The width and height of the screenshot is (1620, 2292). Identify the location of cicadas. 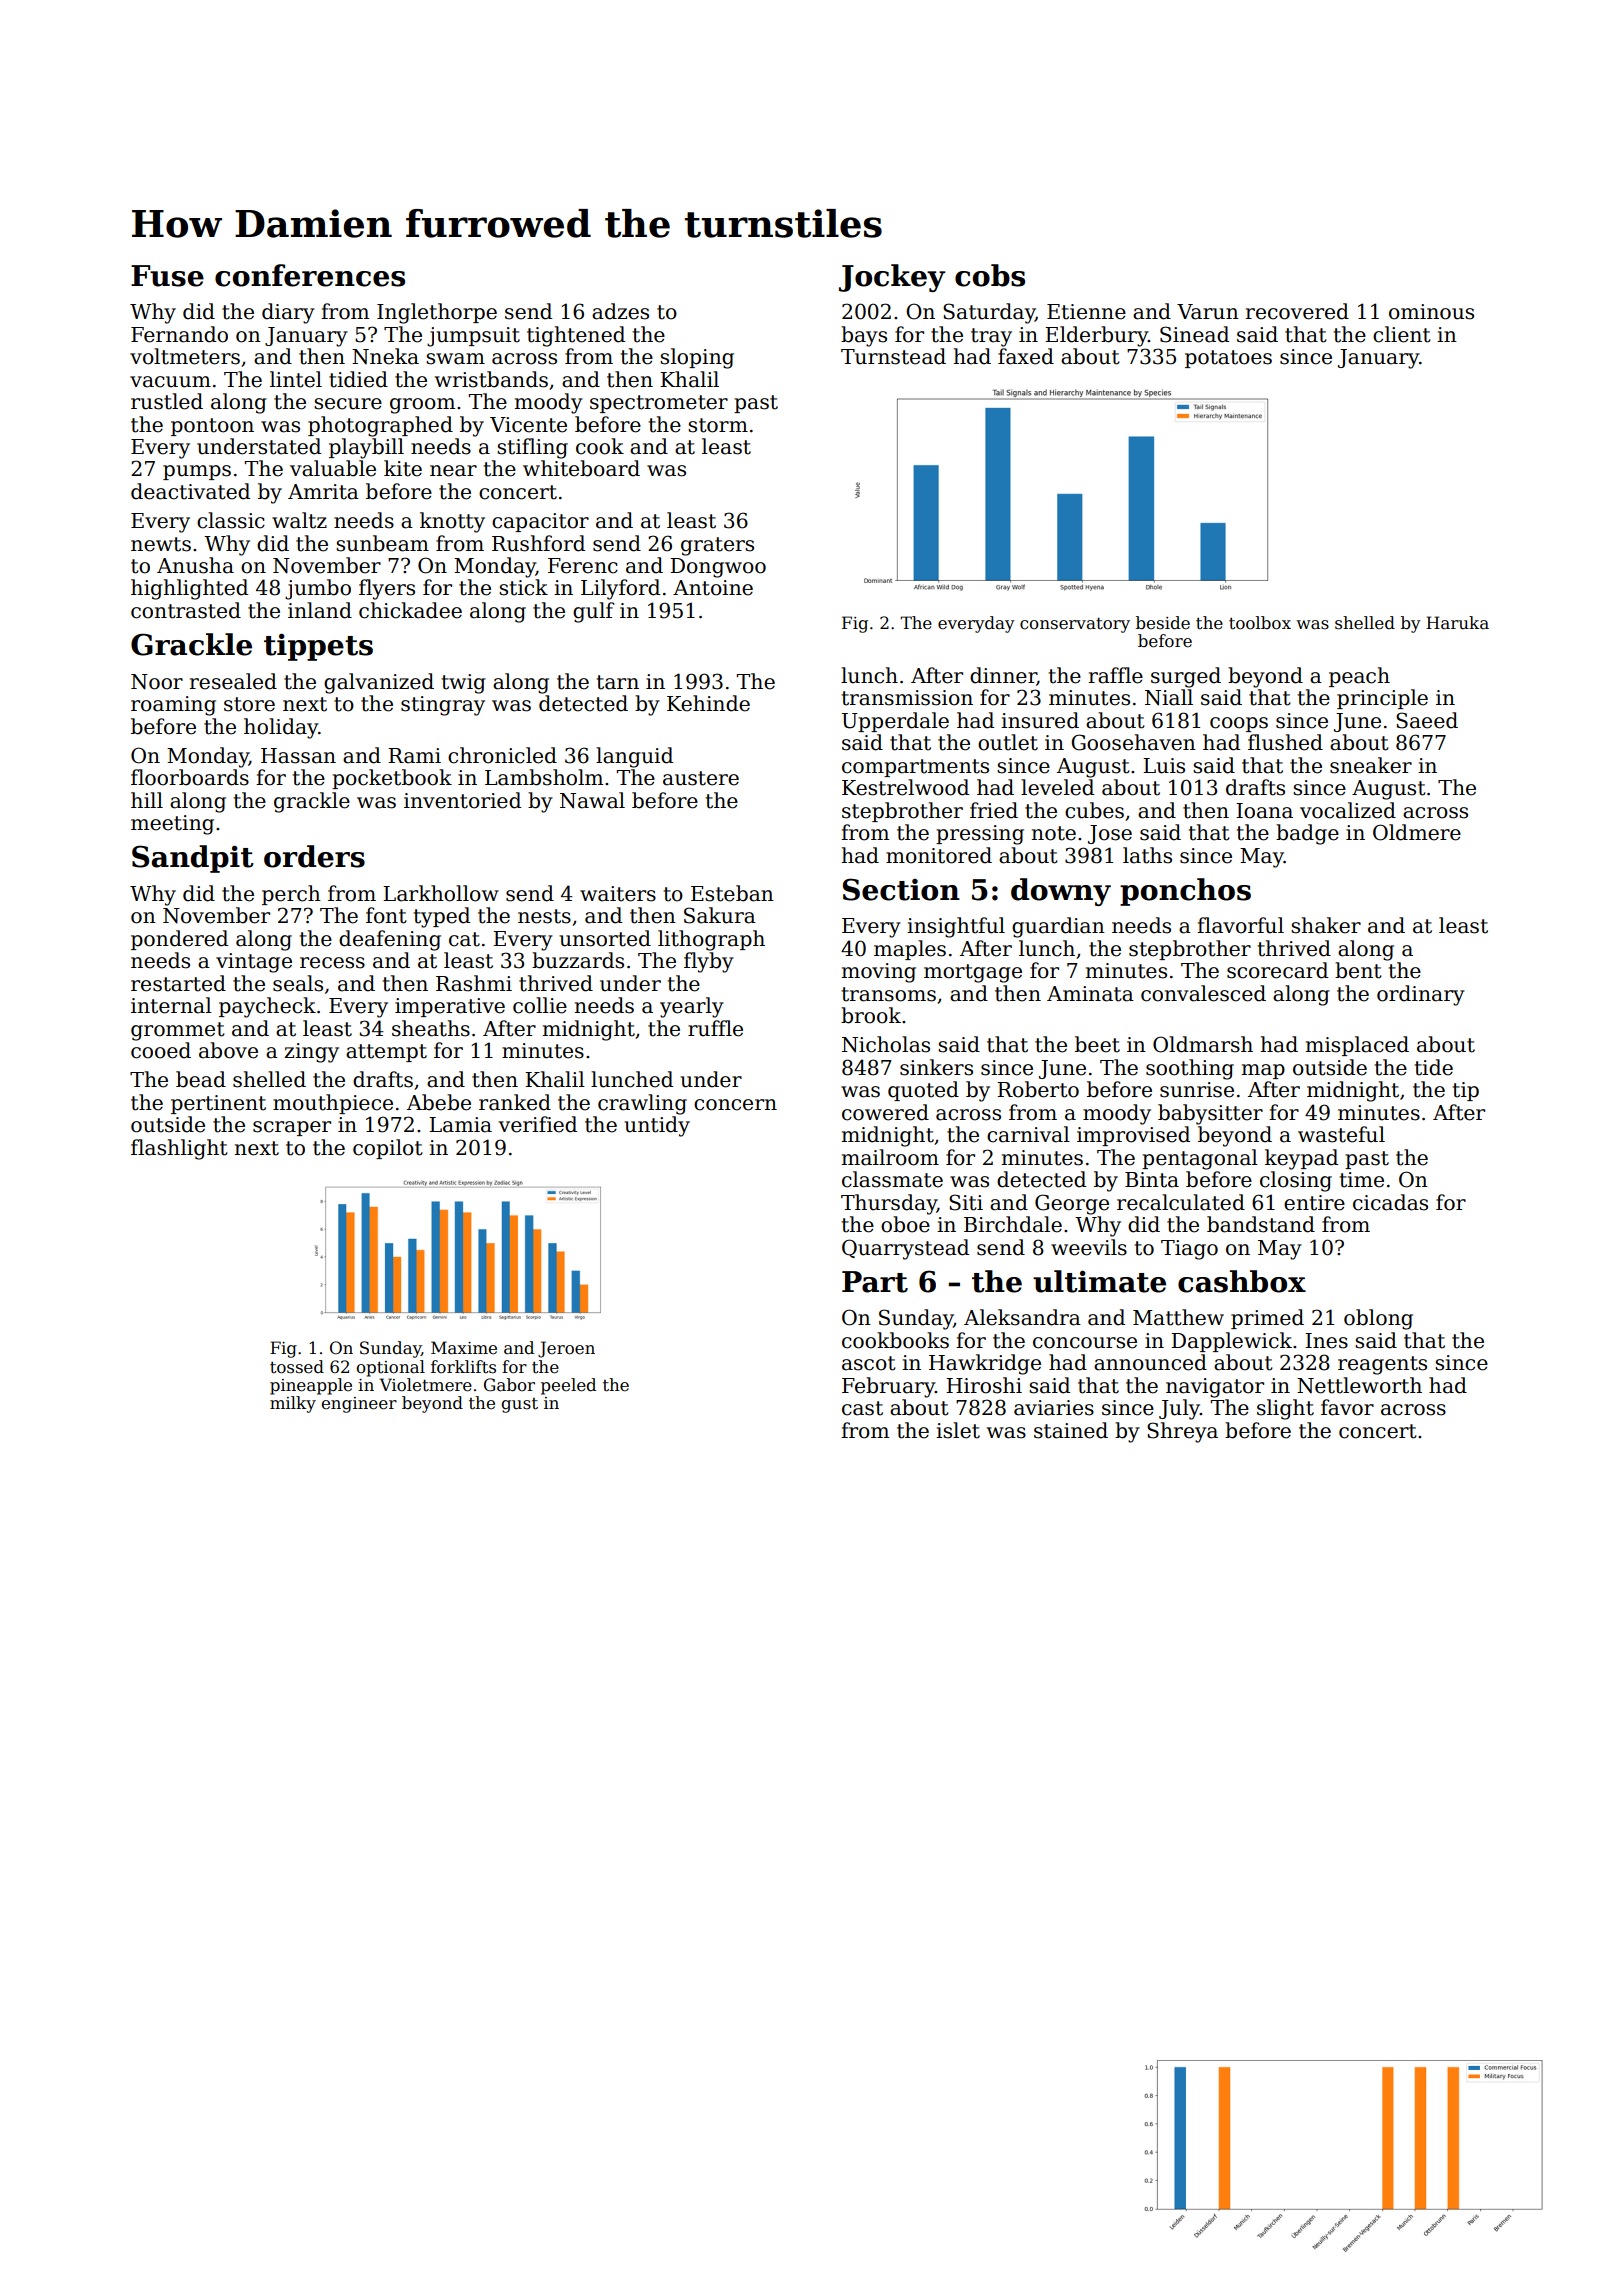
(1390, 1202).
